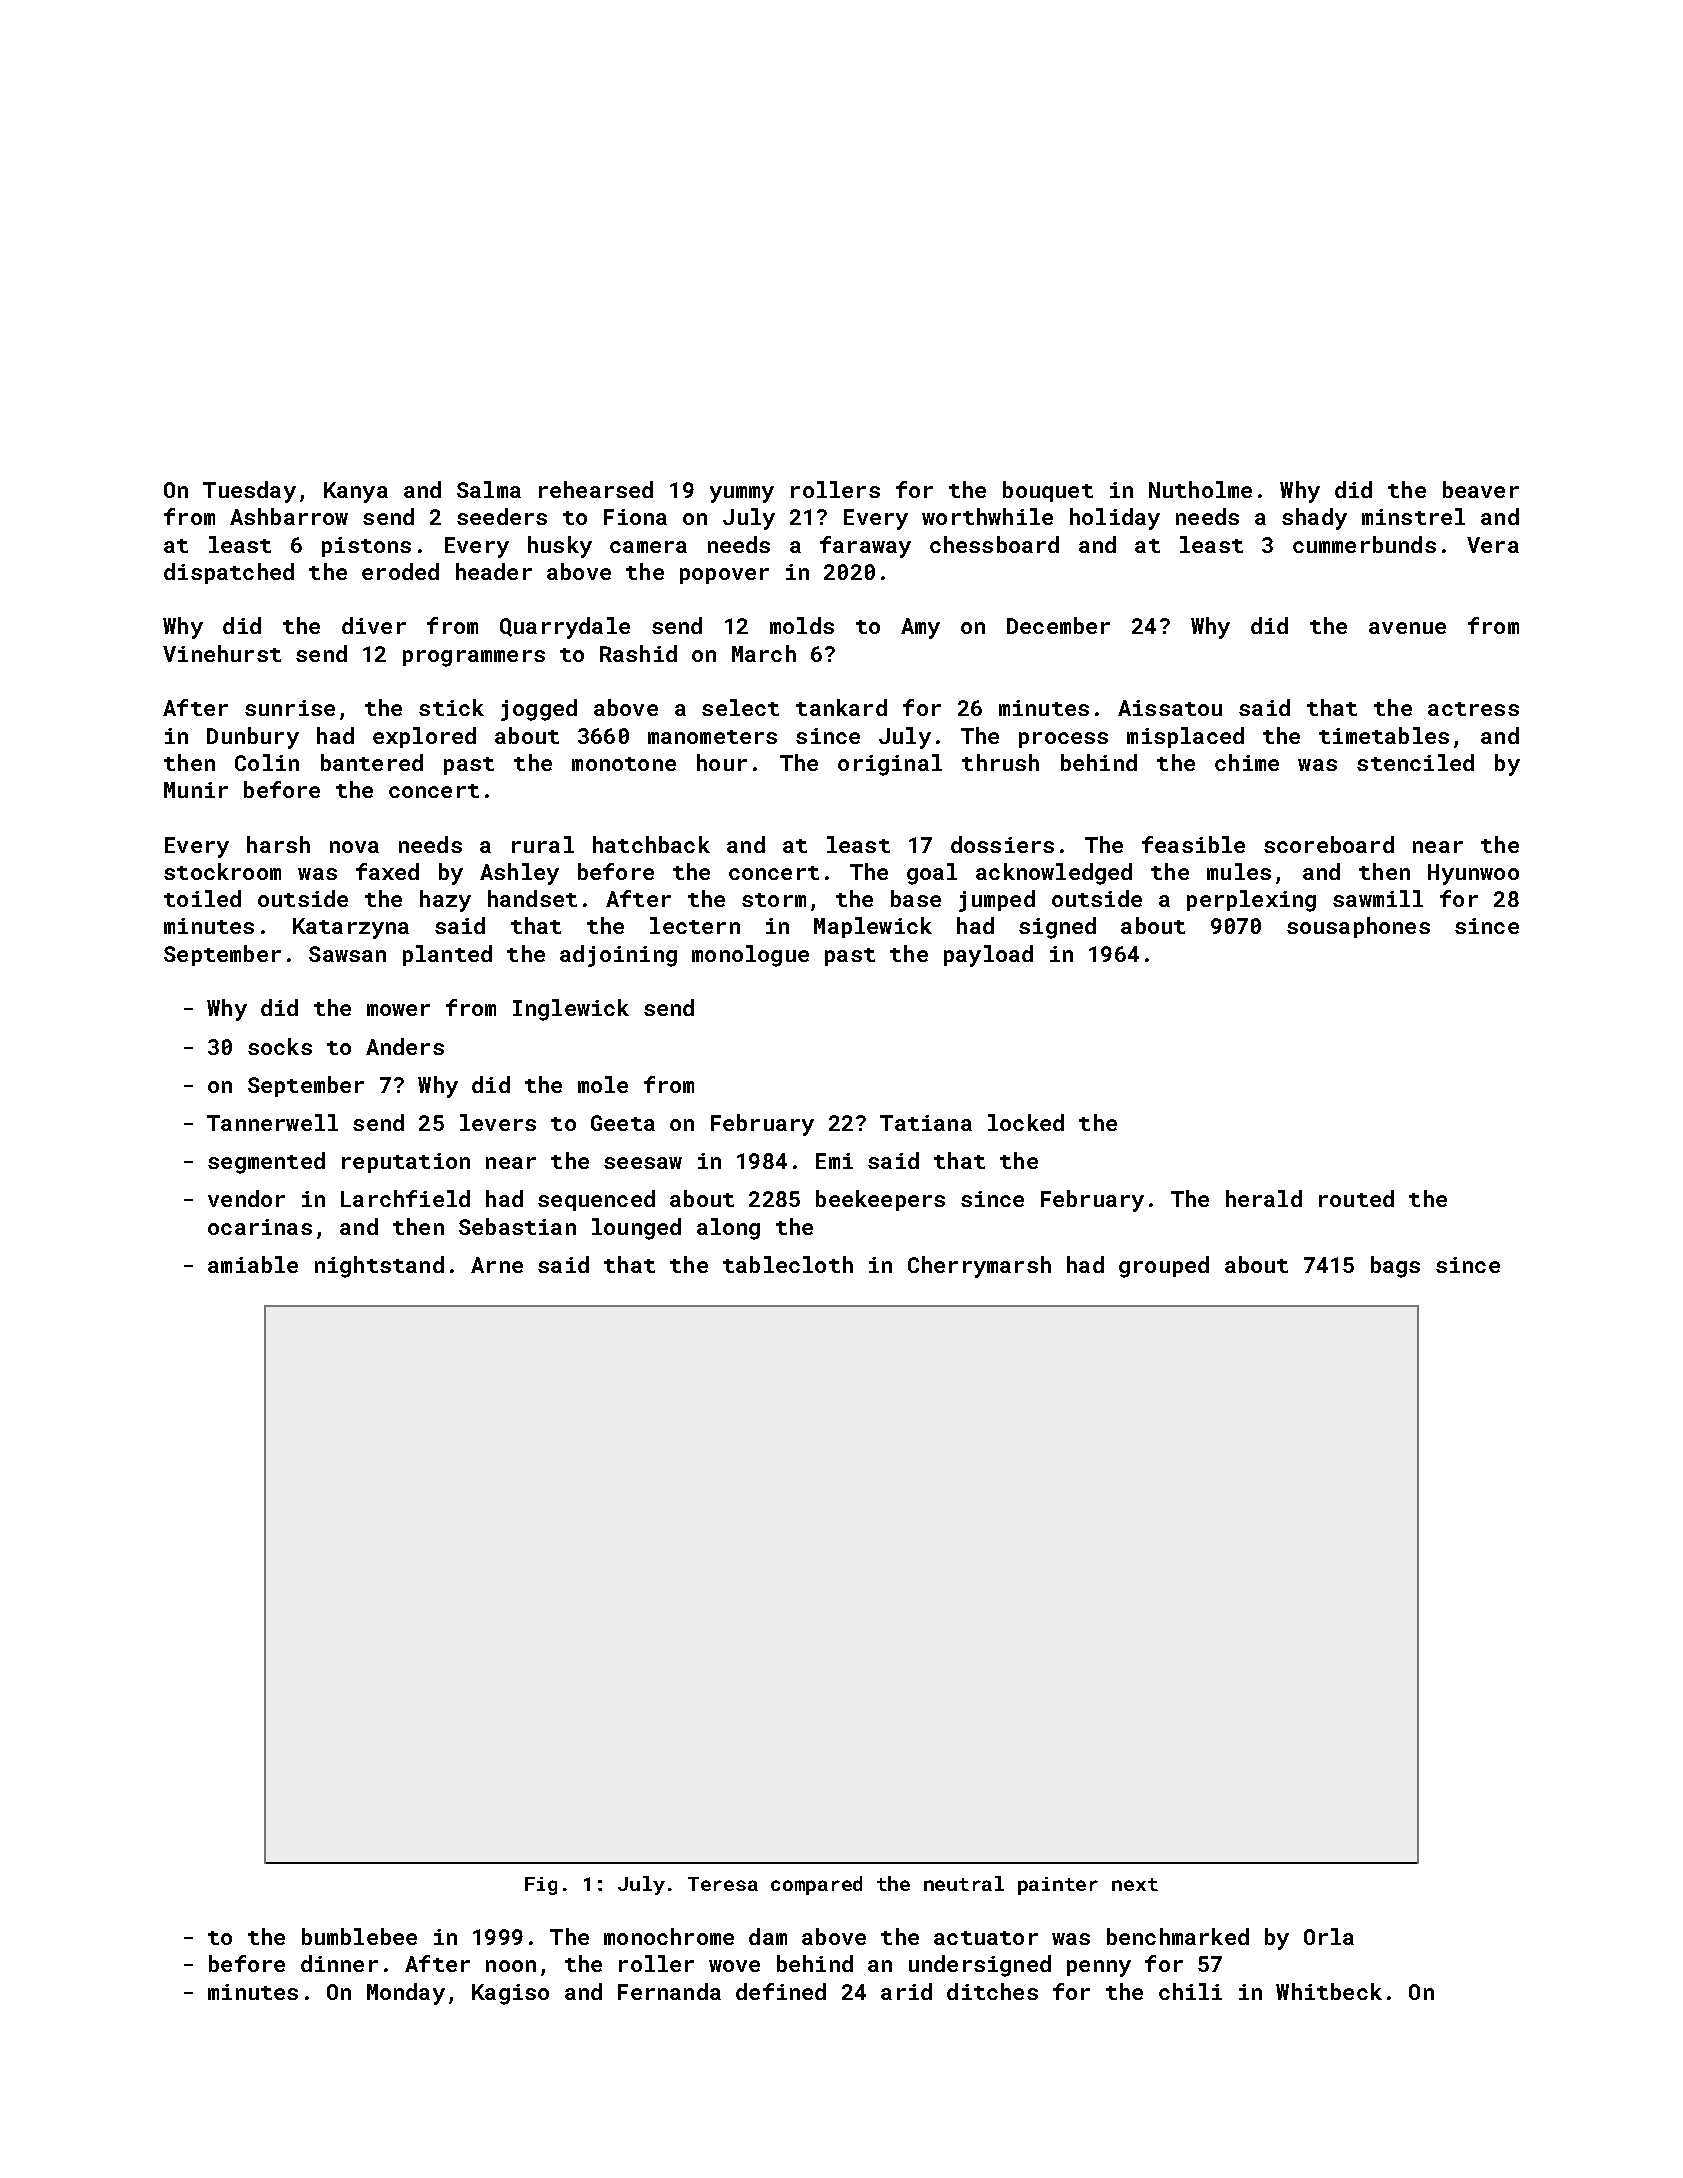 The height and width of the document is (2178, 1683). What do you see at coordinates (253, 1264) in the document?
I see `amiable` at bounding box center [253, 1264].
